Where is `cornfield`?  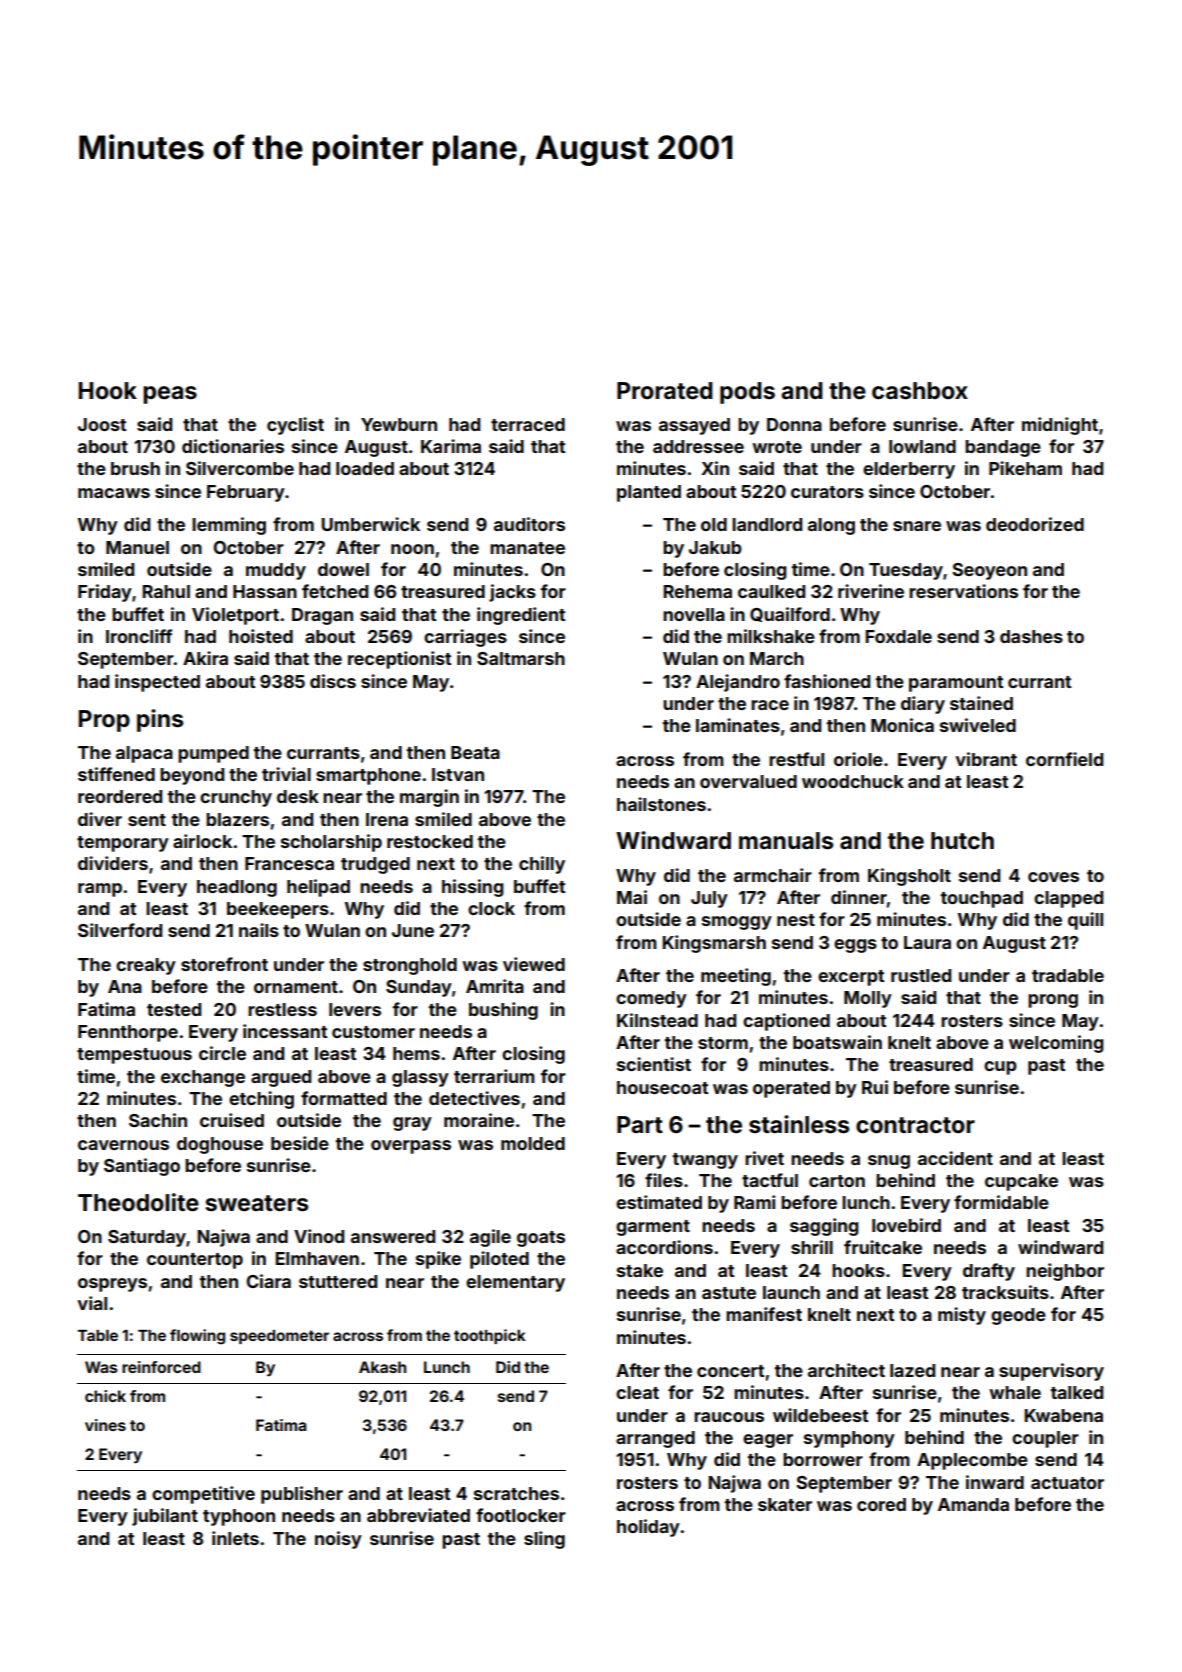
cornfield is located at coordinates (1064, 759).
